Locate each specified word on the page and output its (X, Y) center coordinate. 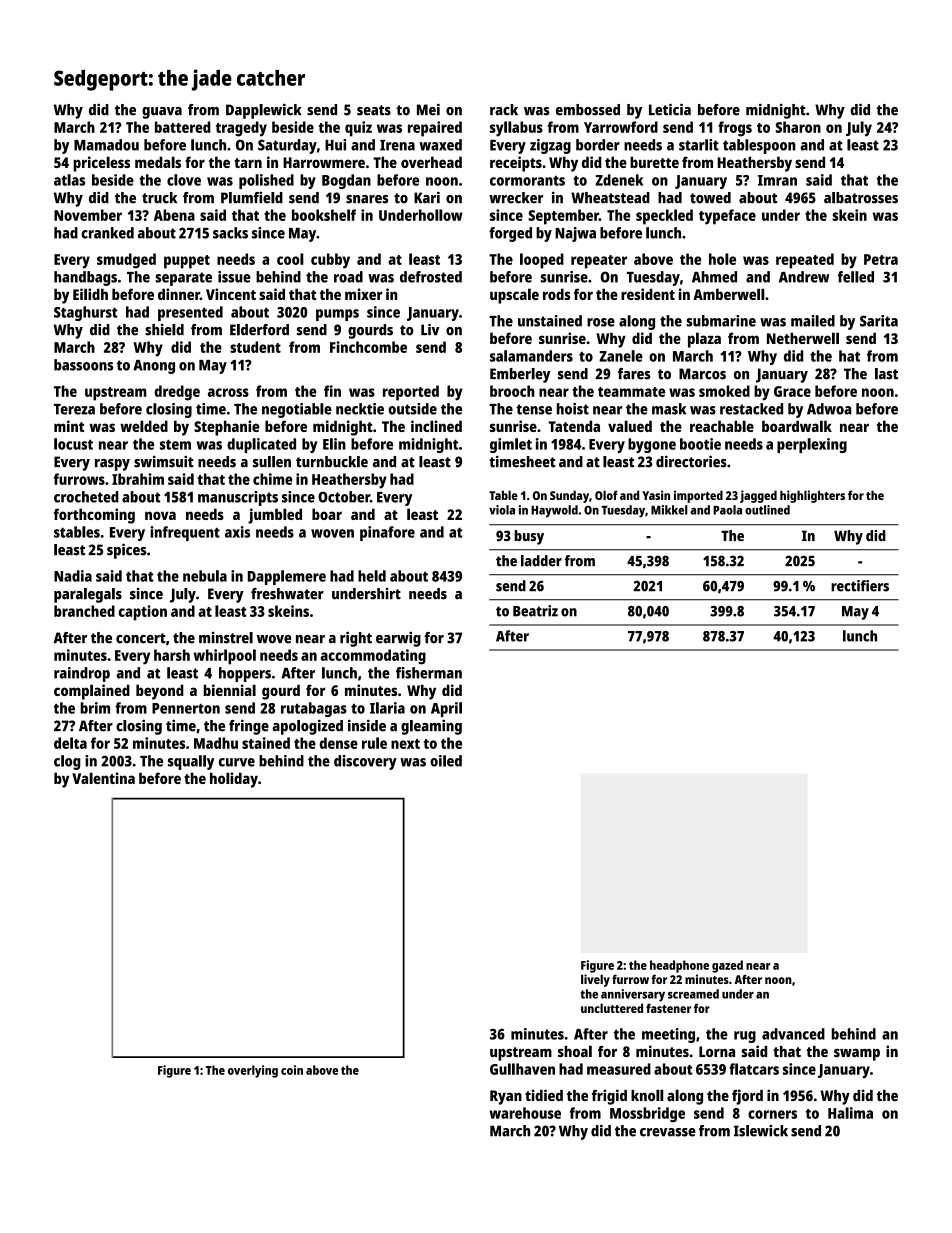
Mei (428, 109)
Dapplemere (287, 577)
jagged (758, 496)
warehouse (525, 1113)
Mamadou (106, 145)
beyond (160, 692)
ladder (541, 561)
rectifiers (860, 586)
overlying (253, 1071)
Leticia (670, 109)
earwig (398, 639)
